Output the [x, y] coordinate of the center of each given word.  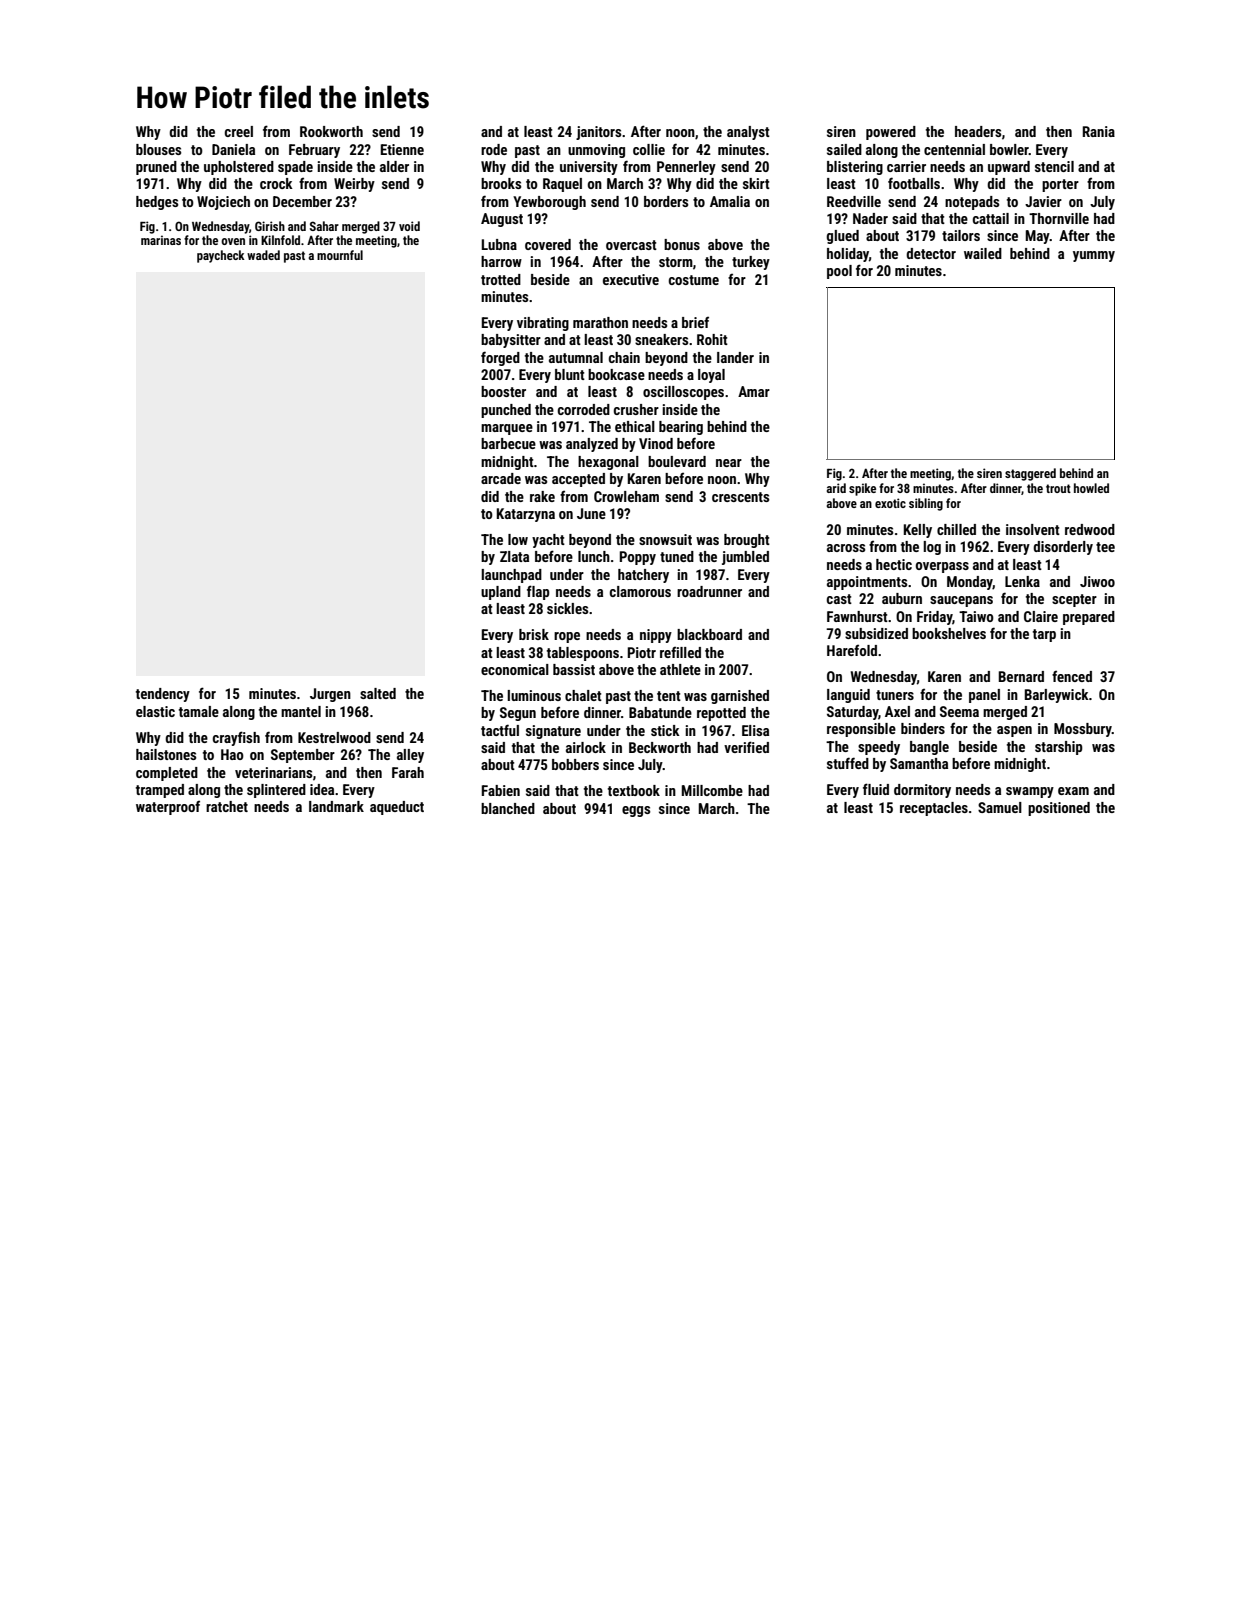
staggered [1030, 474]
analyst [748, 133]
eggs [636, 811]
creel [239, 131]
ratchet [227, 806]
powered [891, 133]
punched [506, 411]
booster [503, 391]
